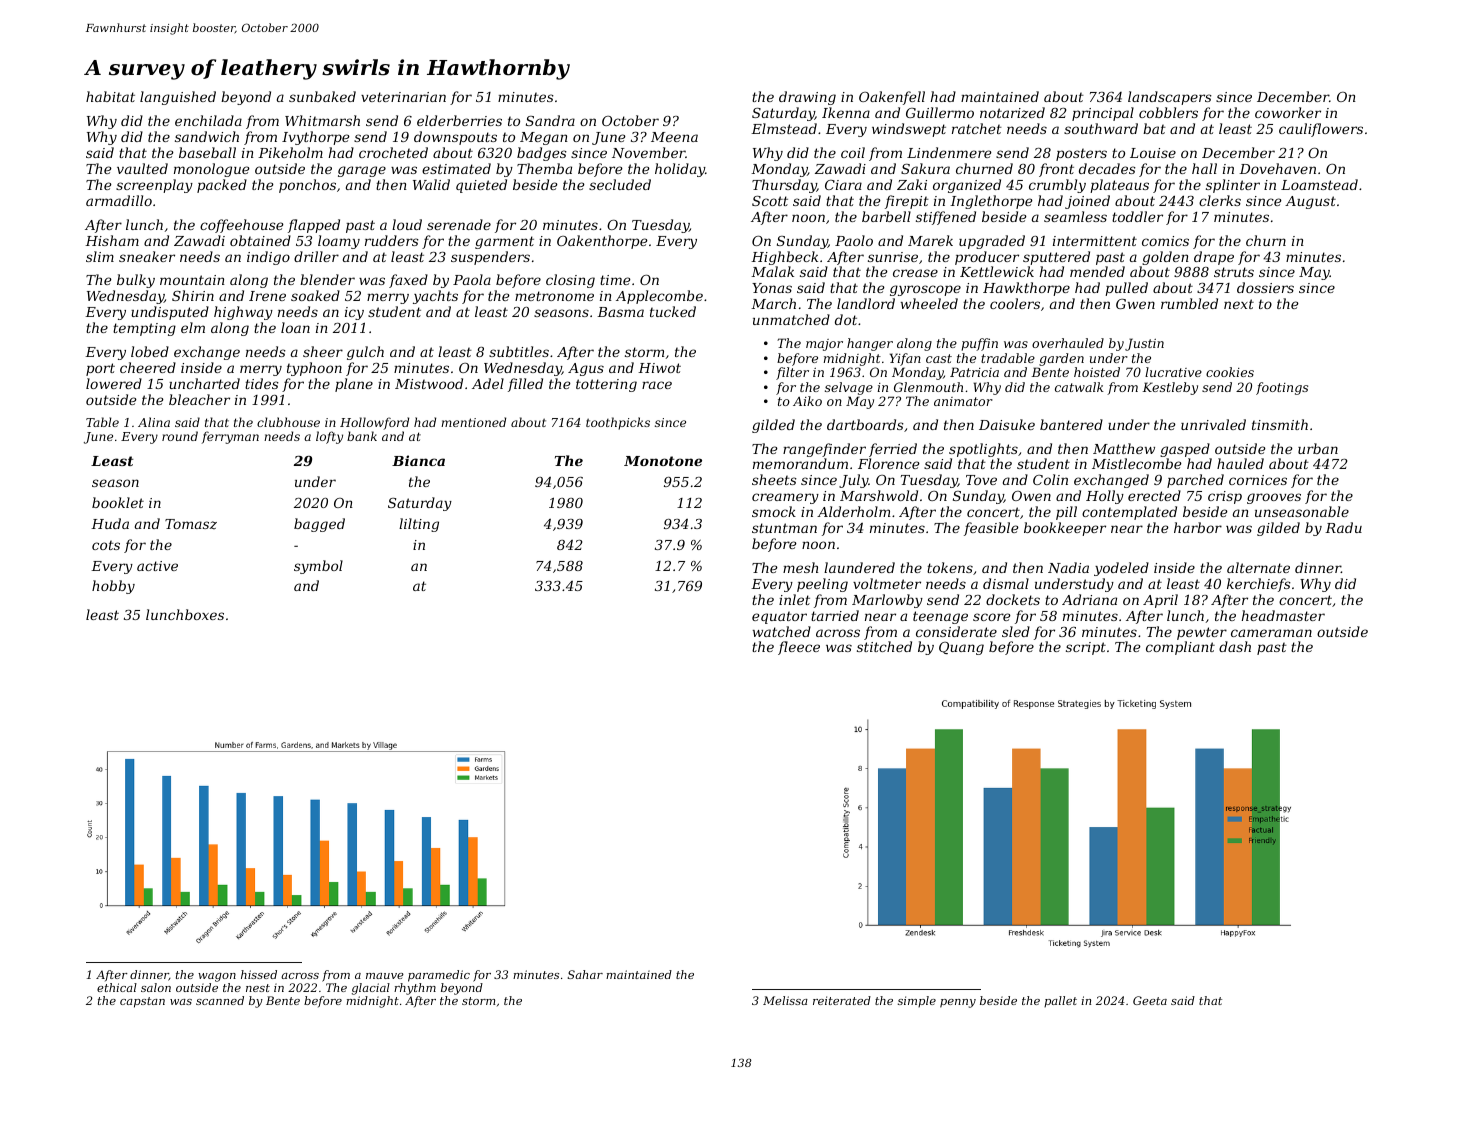 The image size is (1461, 1129). Describe the element at coordinates (142, 1002) in the screenshot. I see `capstan` at that location.
